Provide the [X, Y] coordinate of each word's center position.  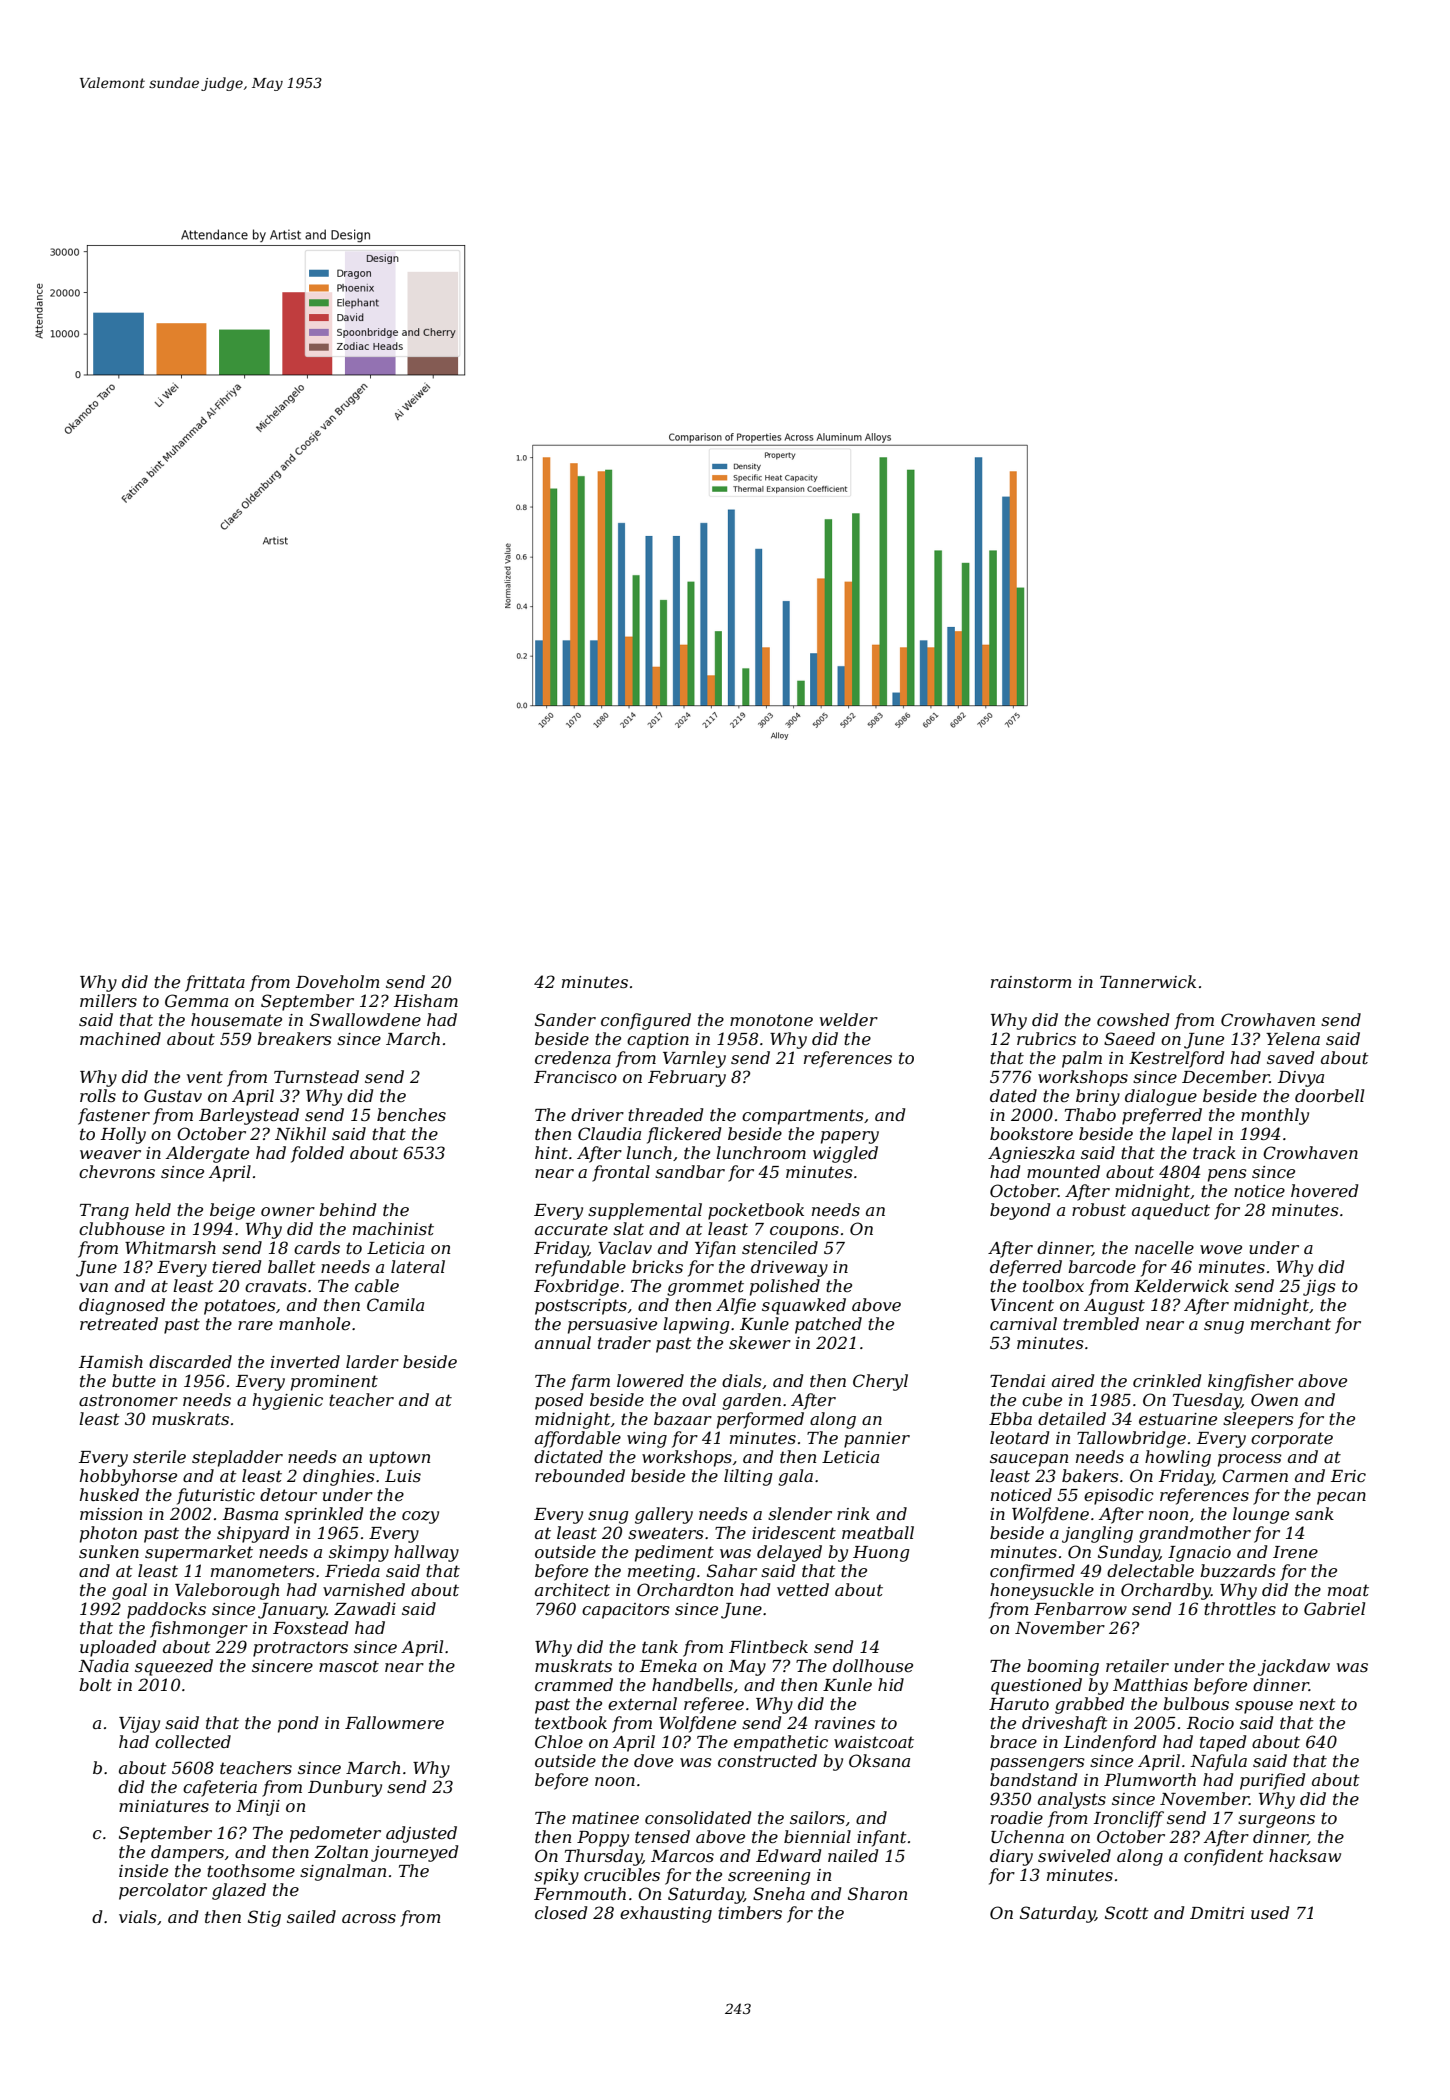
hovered [1324, 1190]
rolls [98, 1095]
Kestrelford [1176, 1059]
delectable [1150, 1570]
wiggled [845, 1154]
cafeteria [220, 1788]
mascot [349, 1666]
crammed [574, 1684]
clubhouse [122, 1228]
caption [658, 1041]
